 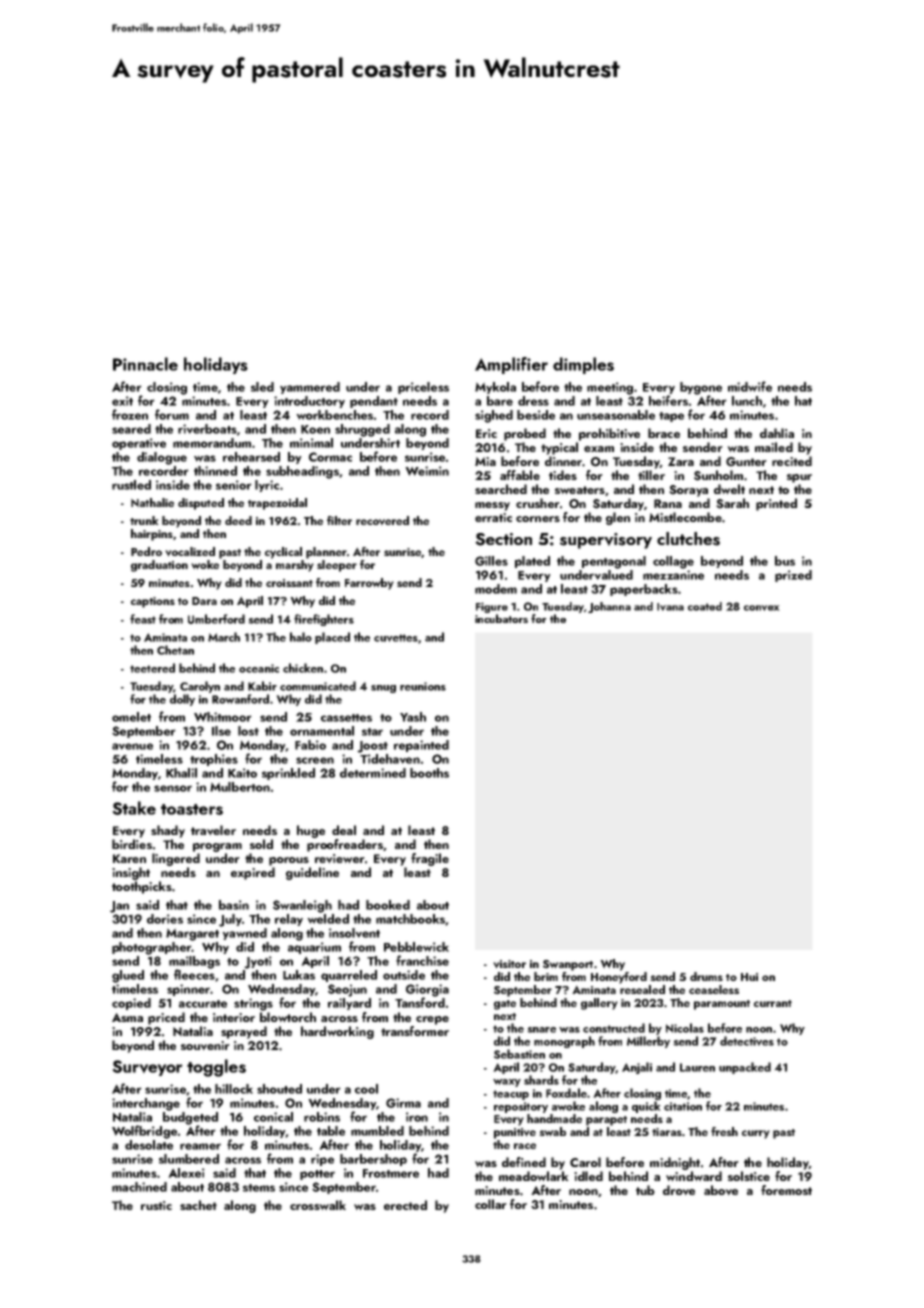 What do you see at coordinates (785, 561) in the screenshot?
I see `bus` at bounding box center [785, 561].
